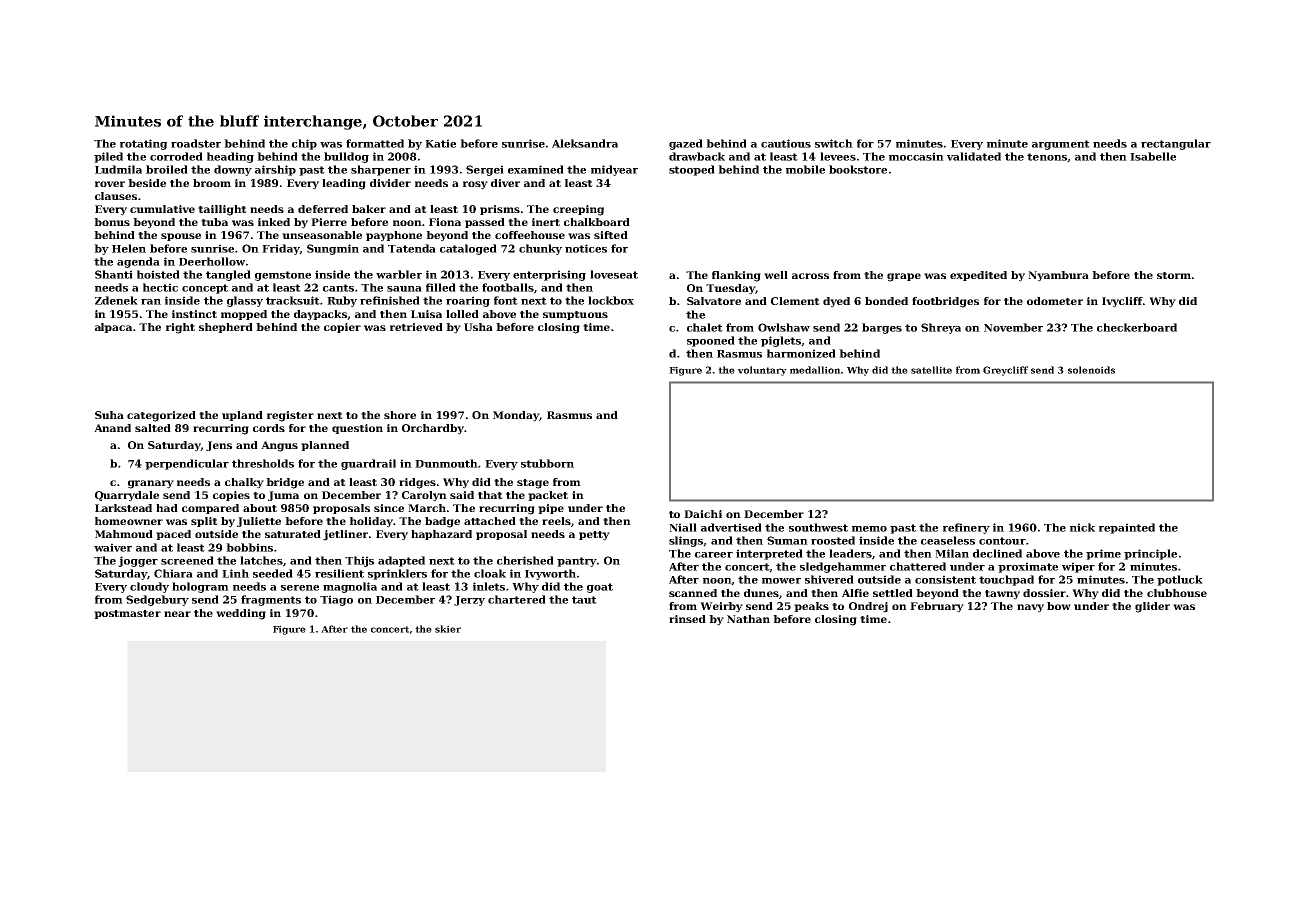 This screenshot has width=1308, height=924. Describe the element at coordinates (1005, 371) in the screenshot. I see `Greycliff` at that location.
